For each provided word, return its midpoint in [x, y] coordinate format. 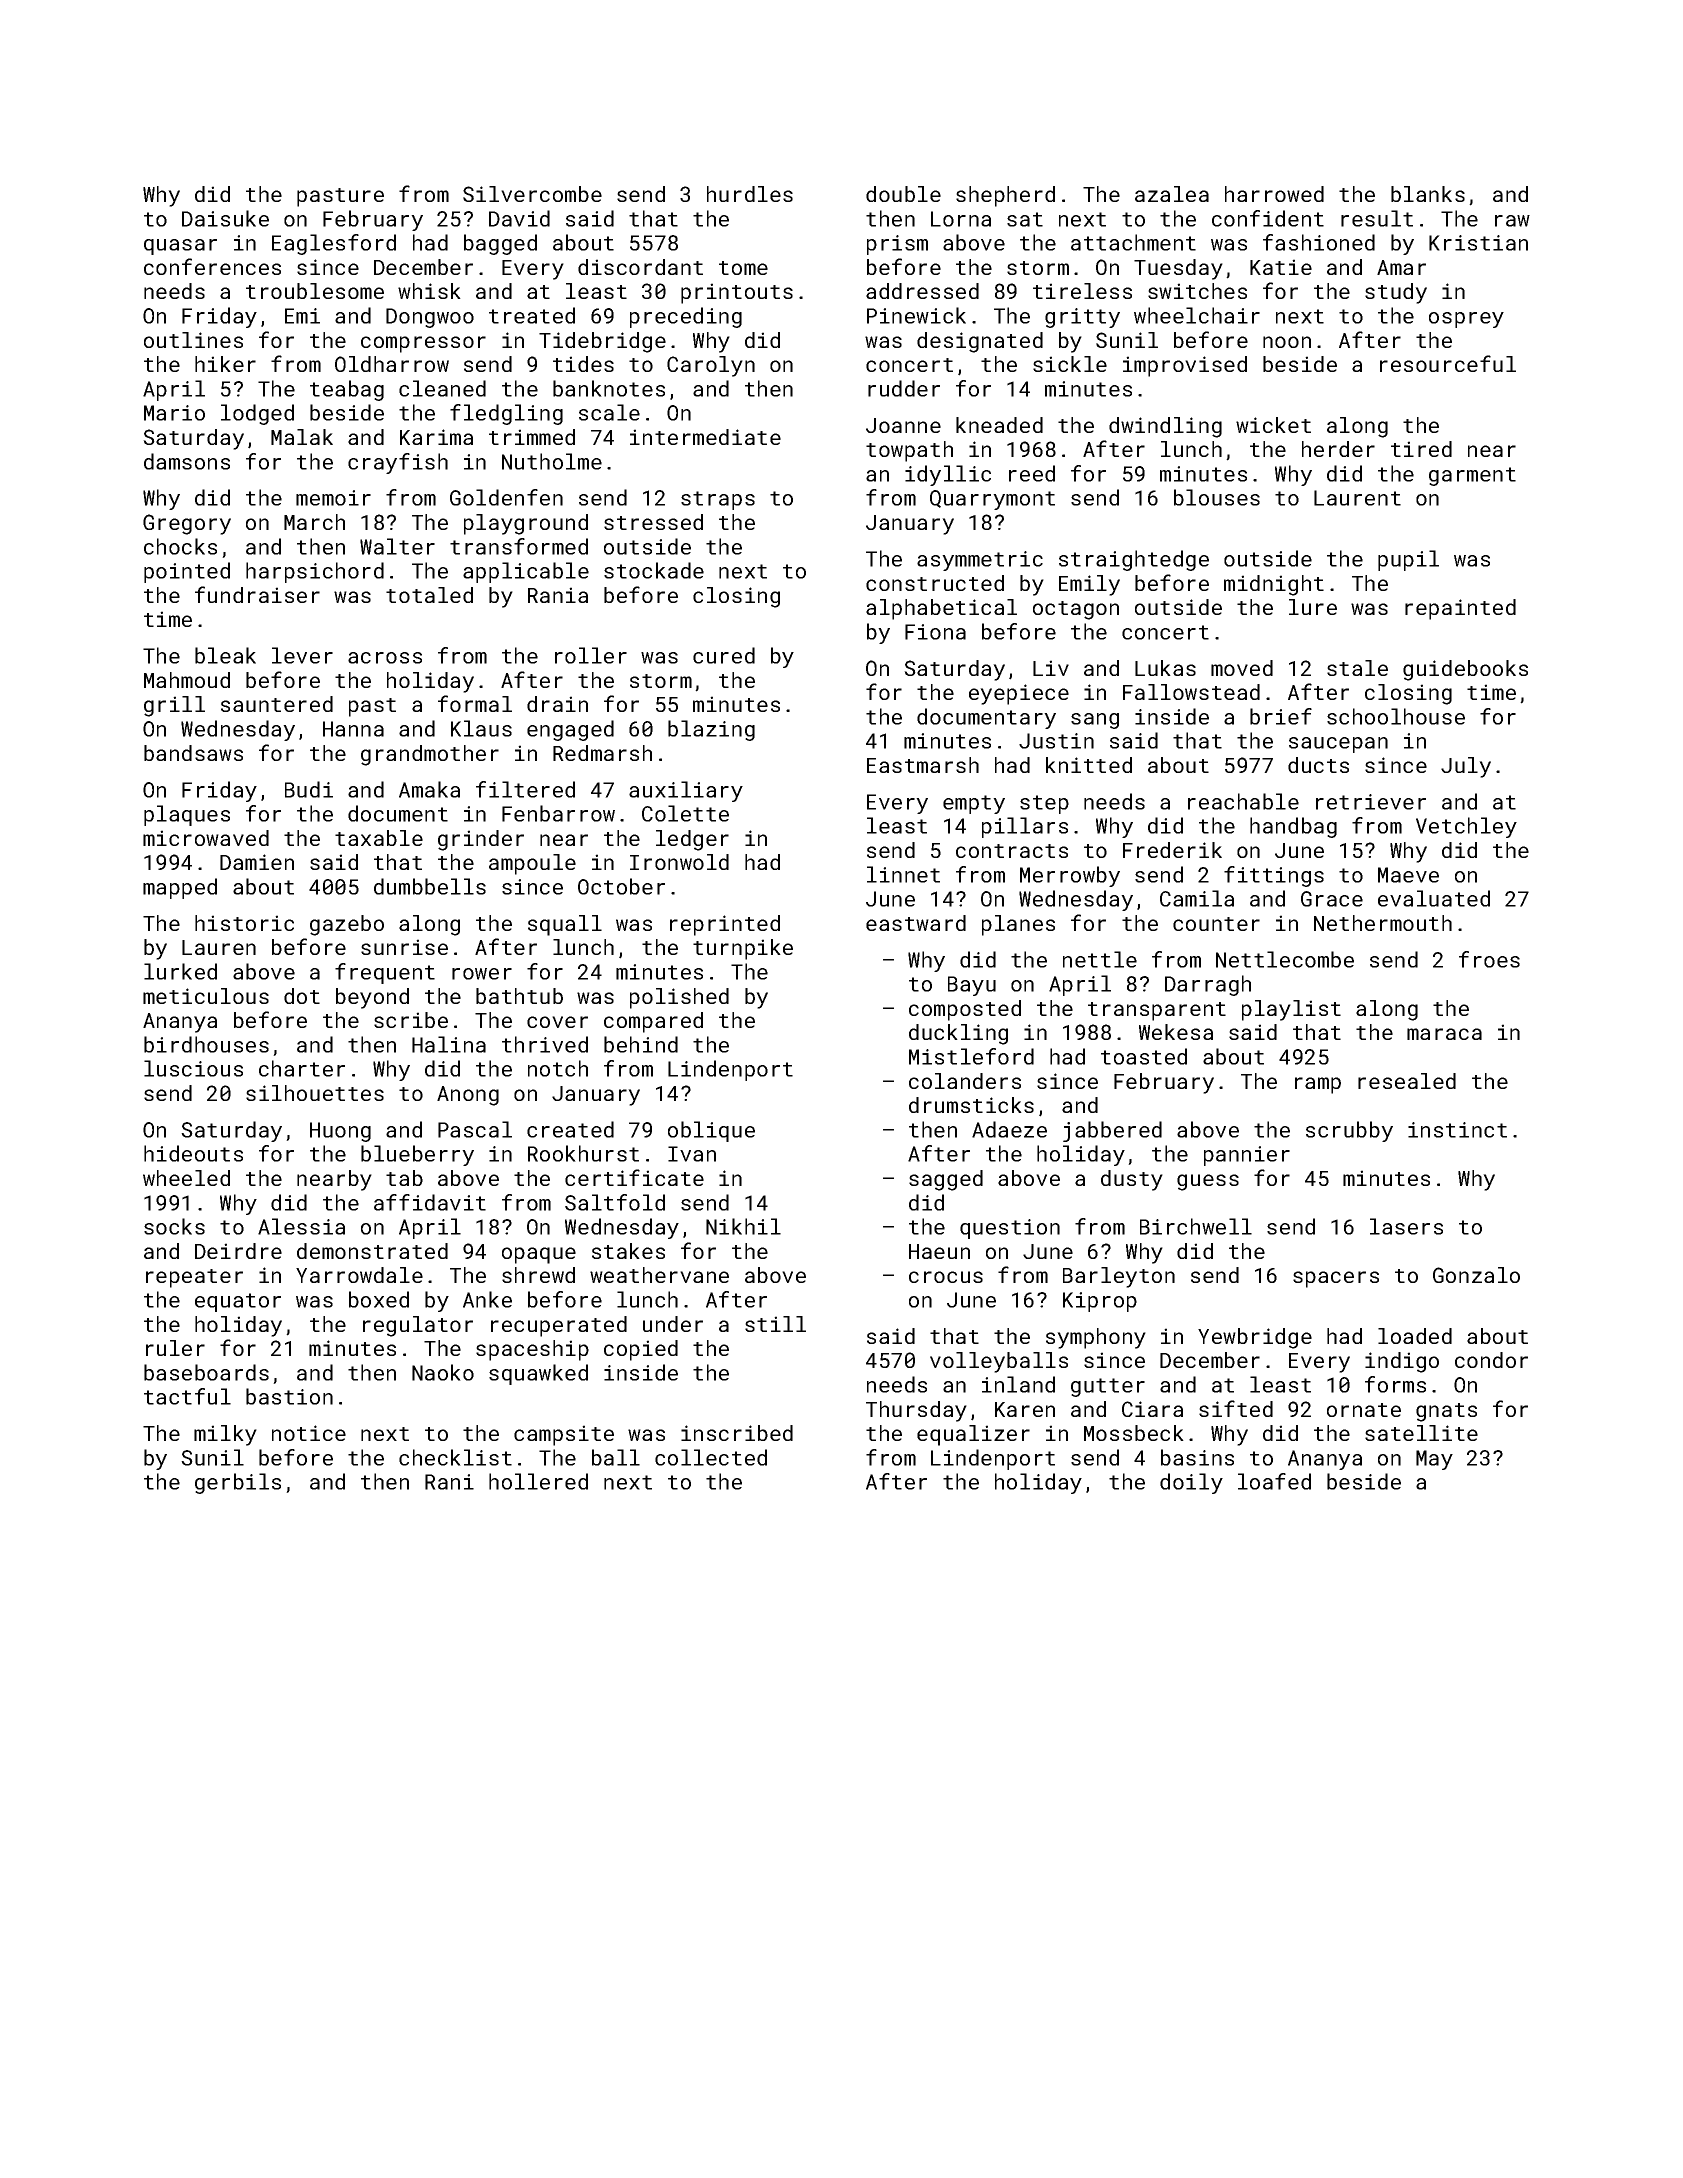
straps [718, 500]
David [519, 218]
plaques [187, 815]
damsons [187, 461]
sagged [946, 1180]
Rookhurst [583, 1153]
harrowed [1274, 194]
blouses [1217, 497]
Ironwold [679, 862]
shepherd [1005, 196]
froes [1489, 959]
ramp [1318, 1085]
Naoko [443, 1372]
